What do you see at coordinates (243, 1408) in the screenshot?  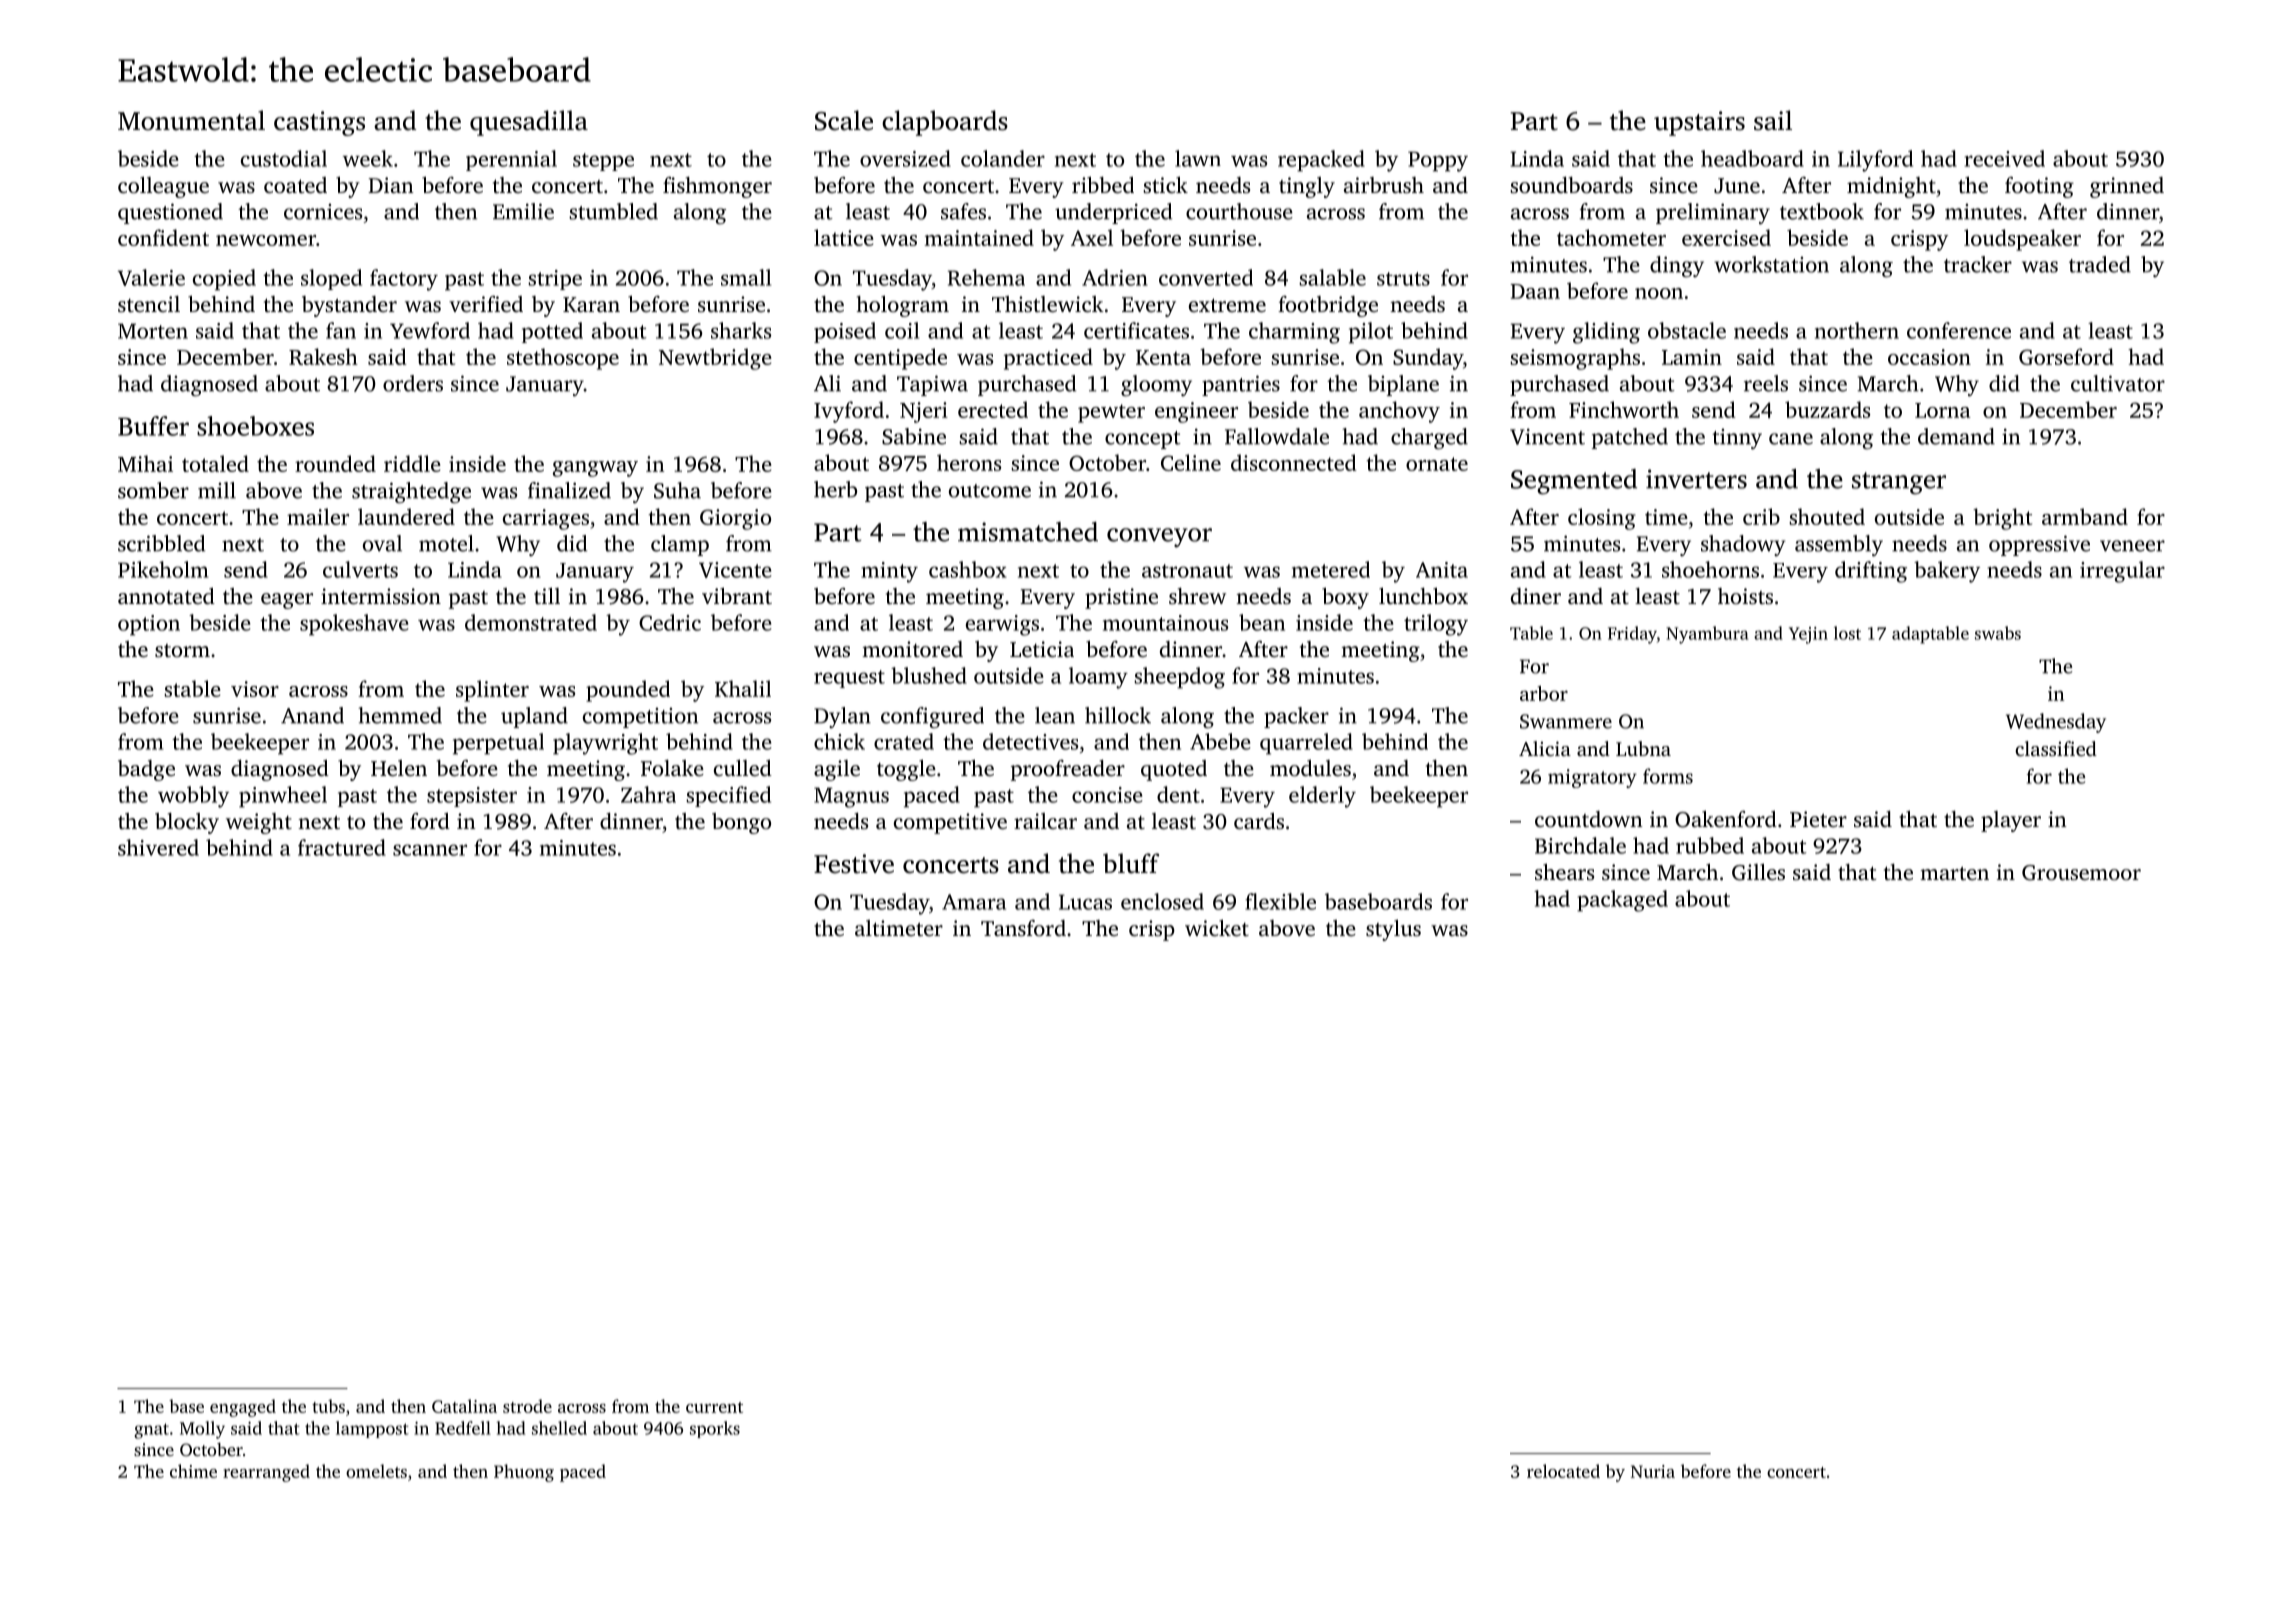 I see `engaged` at bounding box center [243, 1408].
